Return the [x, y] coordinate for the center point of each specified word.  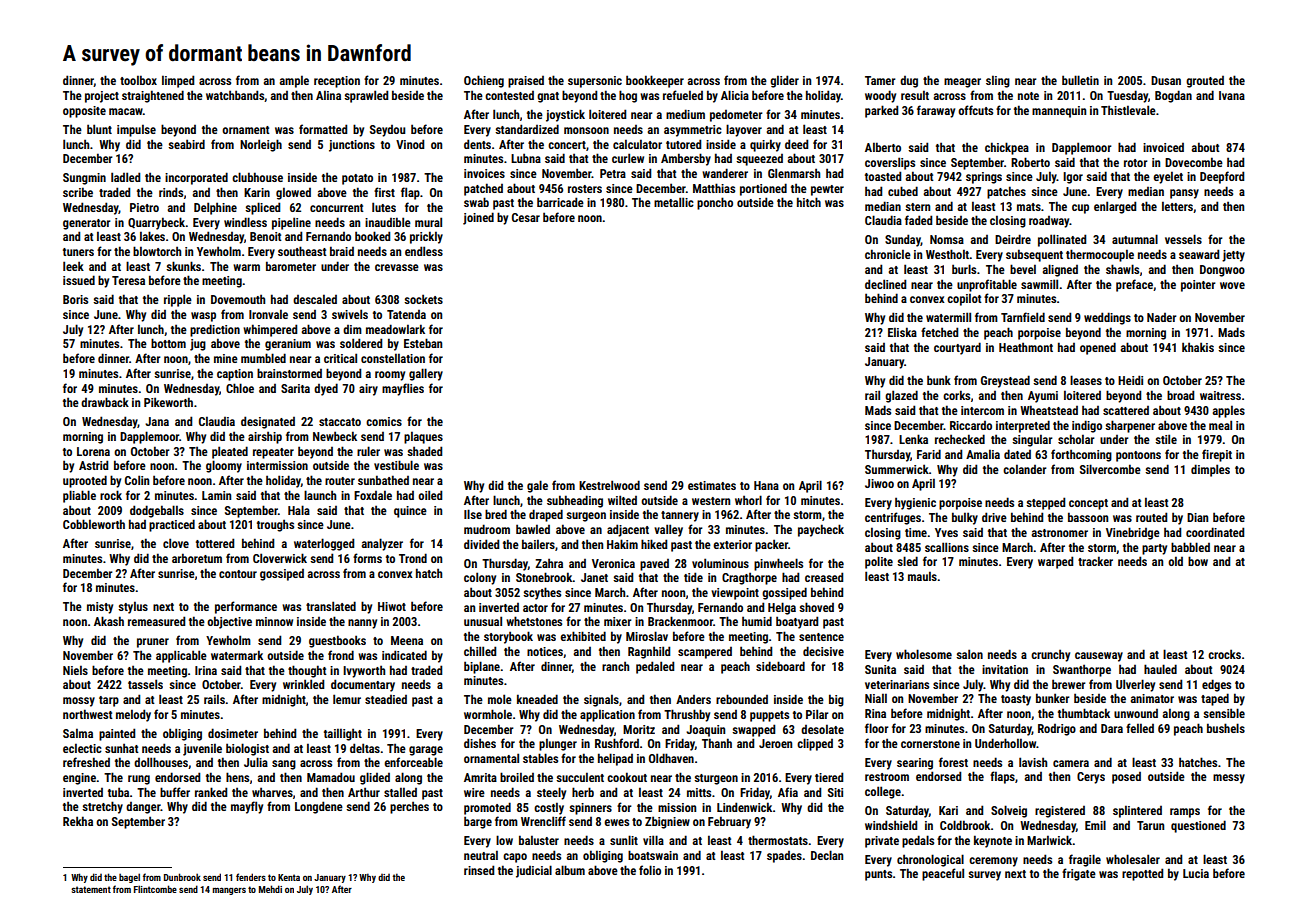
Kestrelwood [609, 485]
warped [1055, 562]
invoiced [1163, 147]
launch [320, 495]
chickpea [1007, 148]
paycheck [821, 530]
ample [294, 81]
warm [246, 267]
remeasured [156, 621]
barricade [560, 202]
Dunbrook [182, 877]
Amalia [983, 454]
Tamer [880, 80]
